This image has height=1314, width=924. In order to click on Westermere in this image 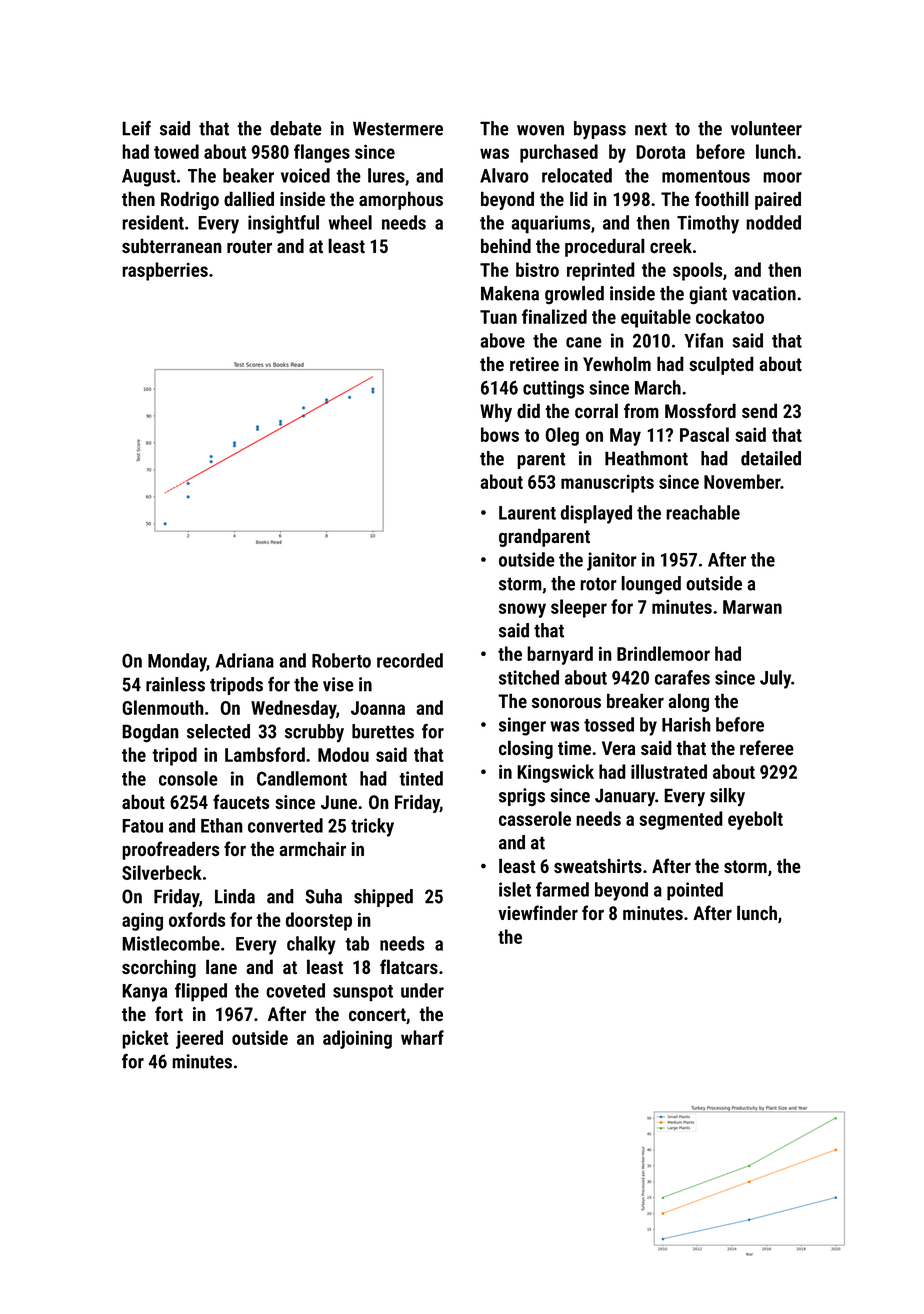, I will do `click(398, 128)`.
